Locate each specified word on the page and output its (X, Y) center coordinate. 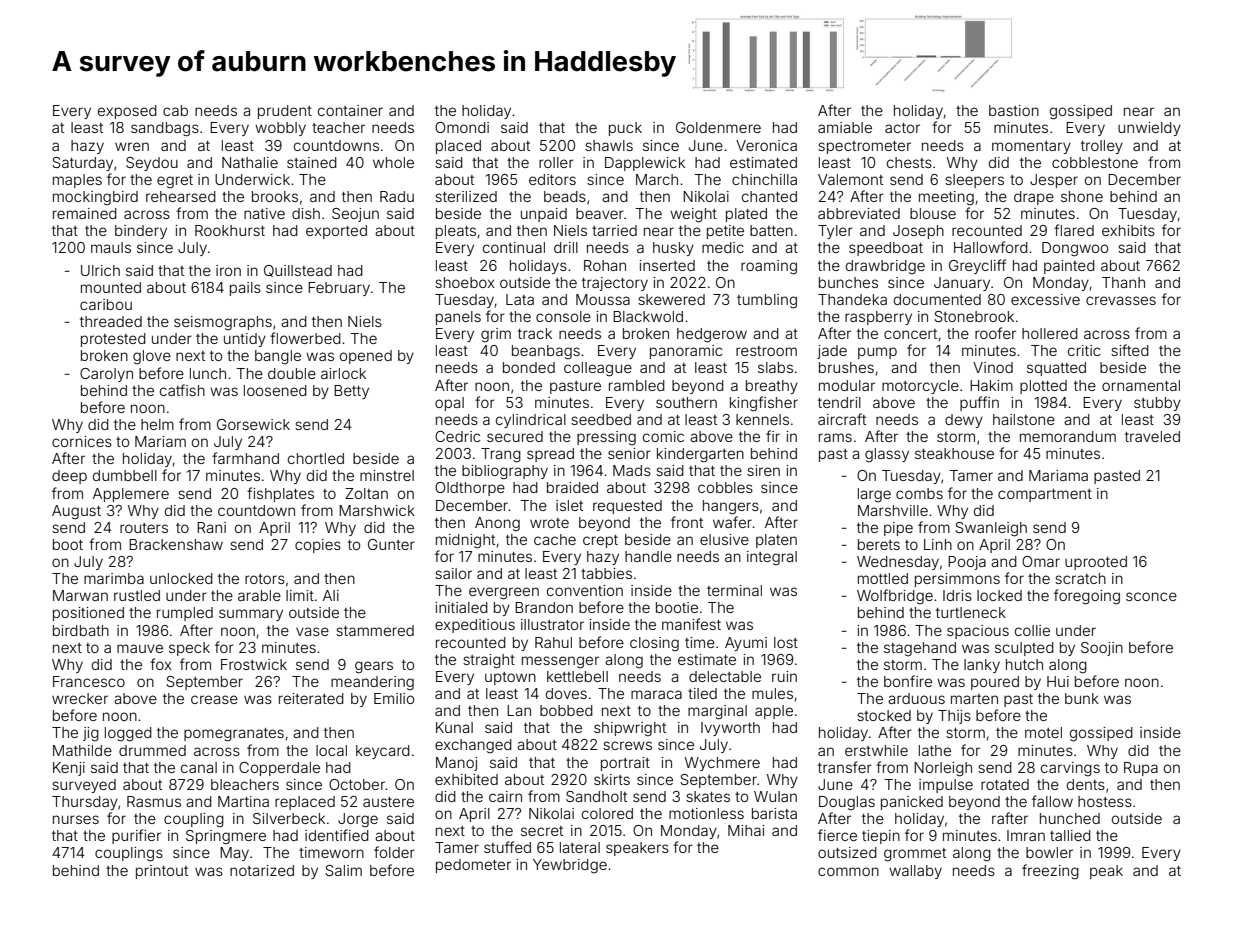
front (687, 522)
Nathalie (250, 162)
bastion (1014, 110)
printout (162, 872)
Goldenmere (718, 127)
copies (318, 546)
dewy (964, 421)
